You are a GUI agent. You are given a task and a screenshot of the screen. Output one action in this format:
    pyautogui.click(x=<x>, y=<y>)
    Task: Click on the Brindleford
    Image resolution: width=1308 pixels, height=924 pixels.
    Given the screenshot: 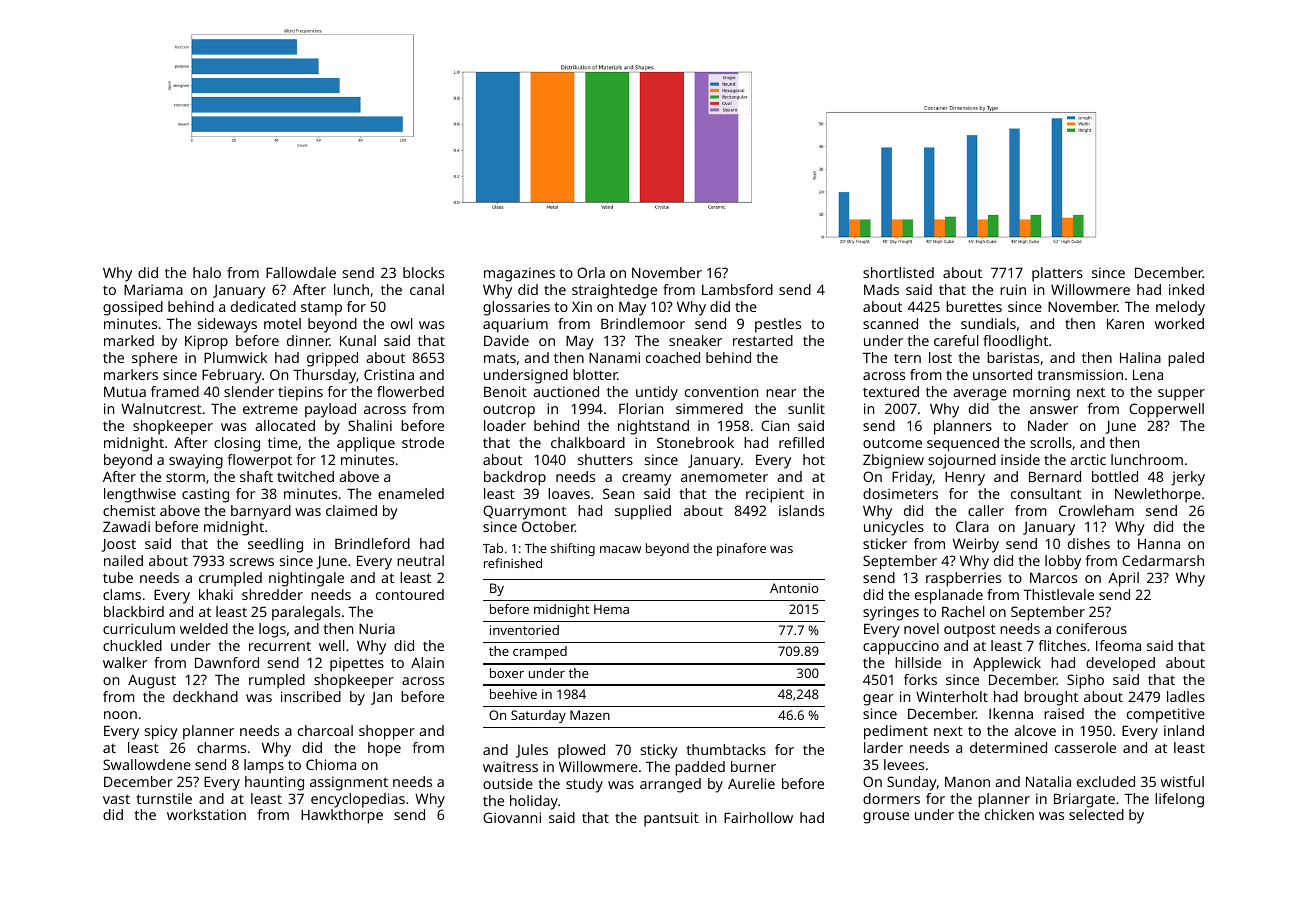 What is the action you would take?
    pyautogui.click(x=372, y=543)
